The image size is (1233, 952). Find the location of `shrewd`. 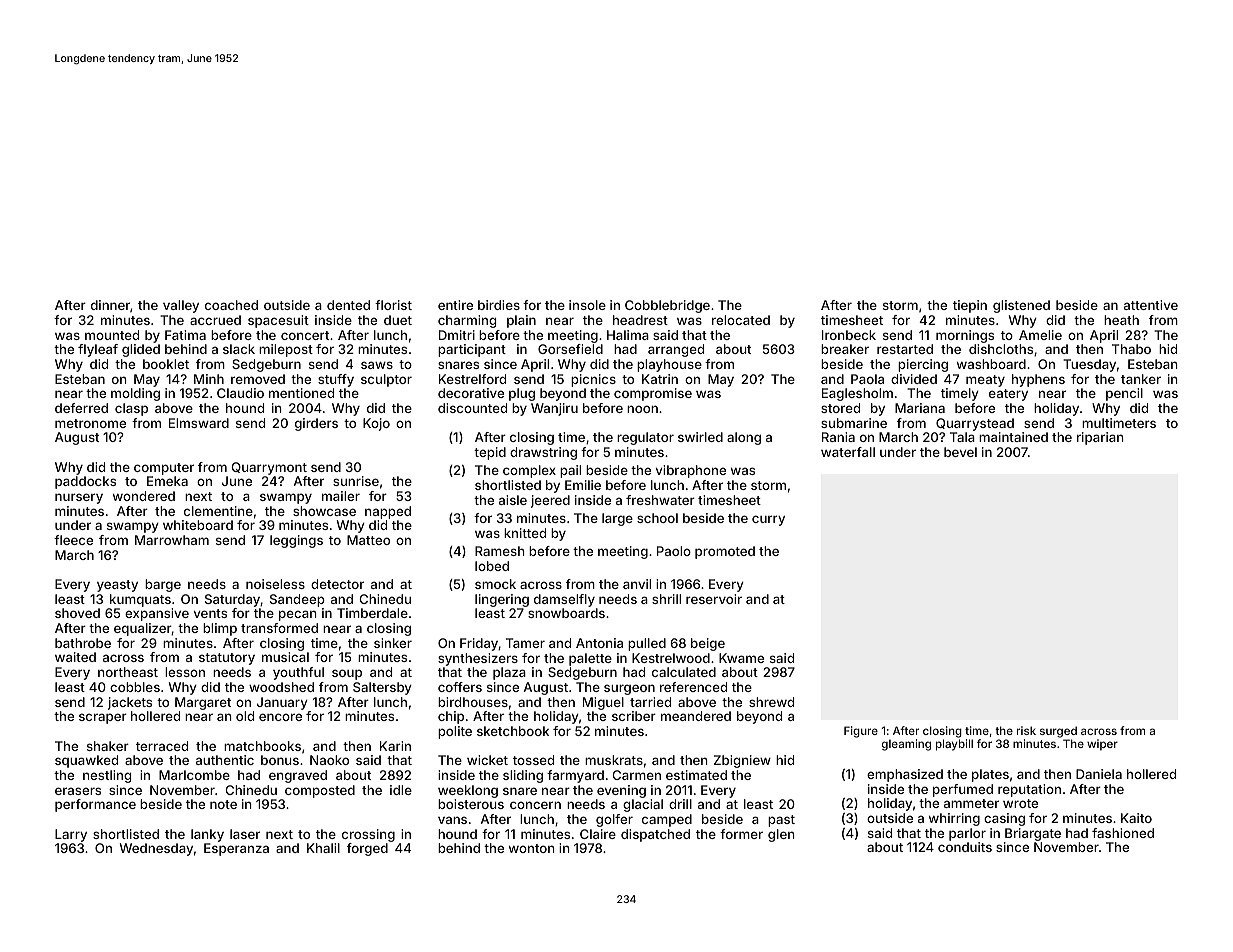

shrewd is located at coordinates (771, 702).
